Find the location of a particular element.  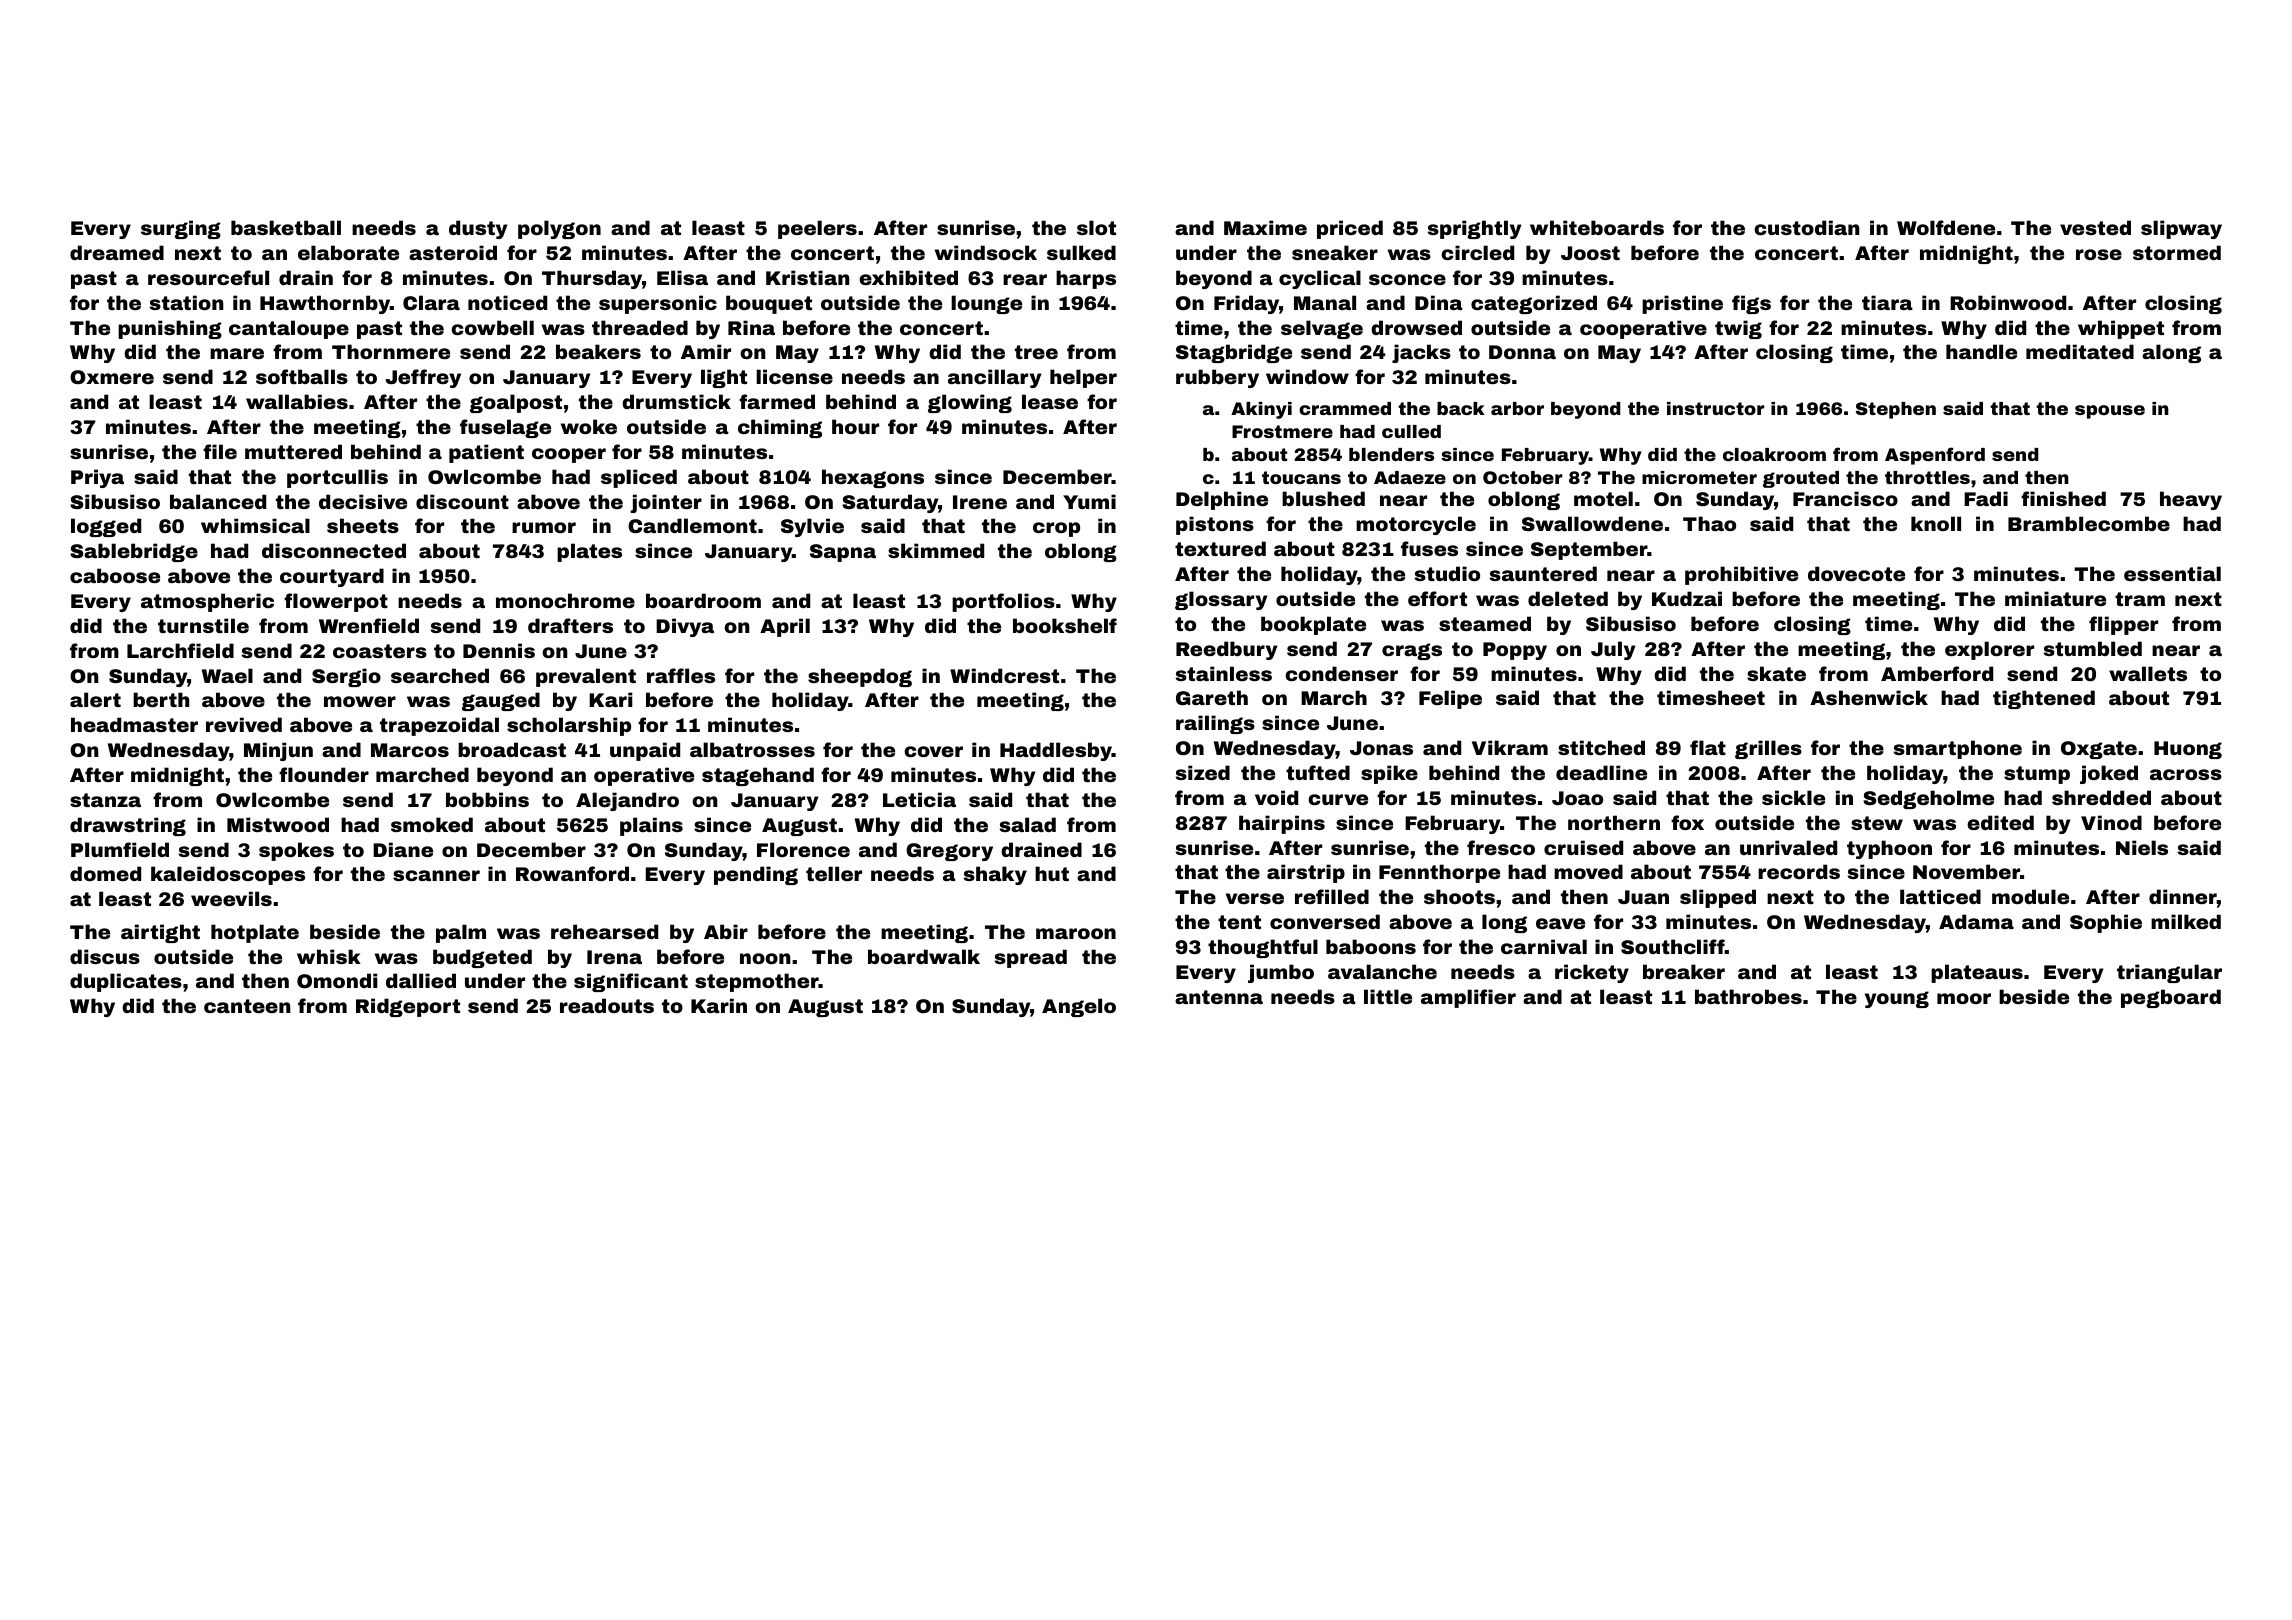

condenser is located at coordinates (1341, 673).
